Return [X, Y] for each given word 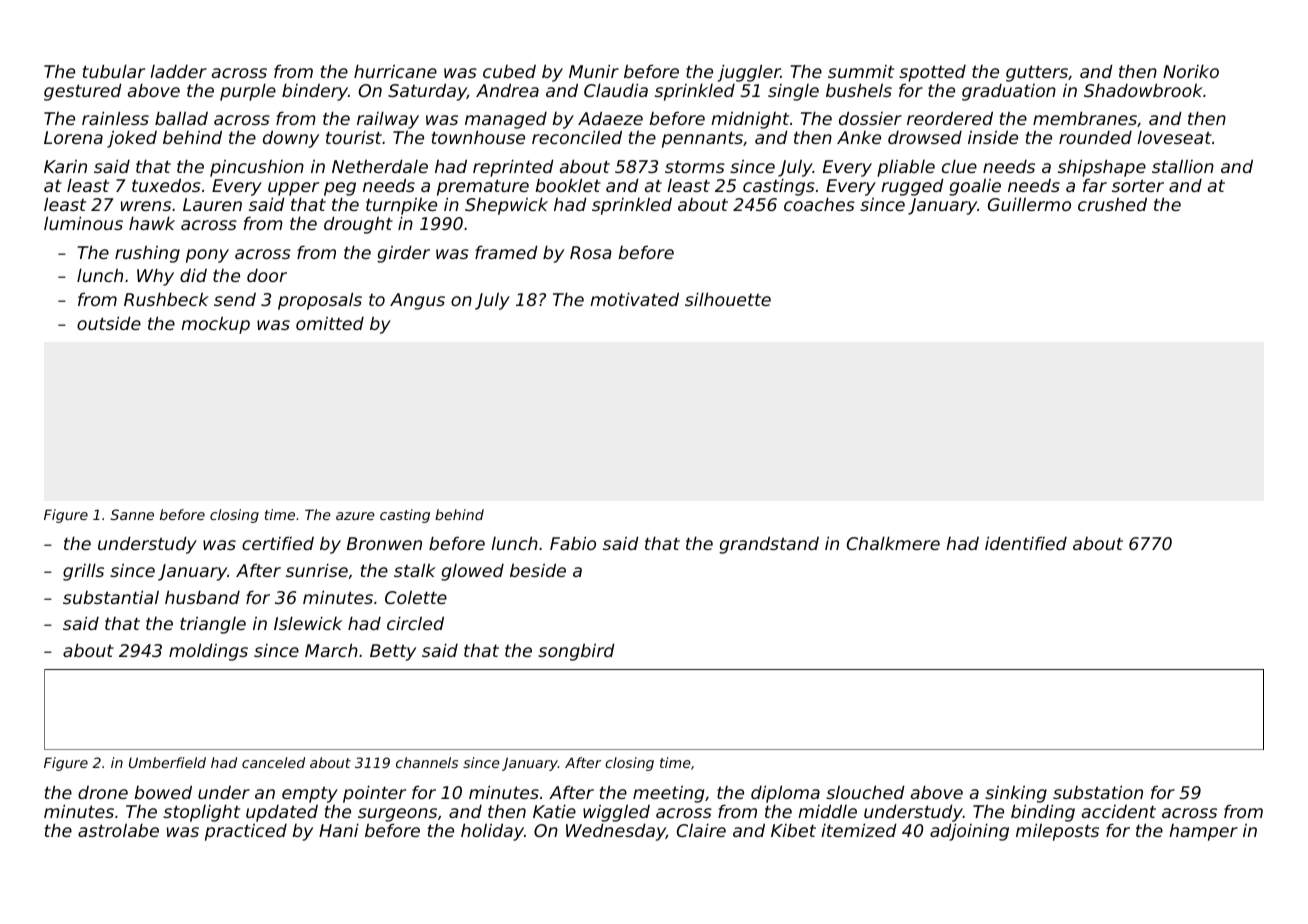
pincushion [257, 168]
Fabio [573, 543]
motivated [634, 299]
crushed [1112, 204]
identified [1026, 543]
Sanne [132, 514]
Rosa [591, 252]
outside [109, 323]
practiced [246, 832]
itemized [859, 830]
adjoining [969, 832]
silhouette [728, 299]
